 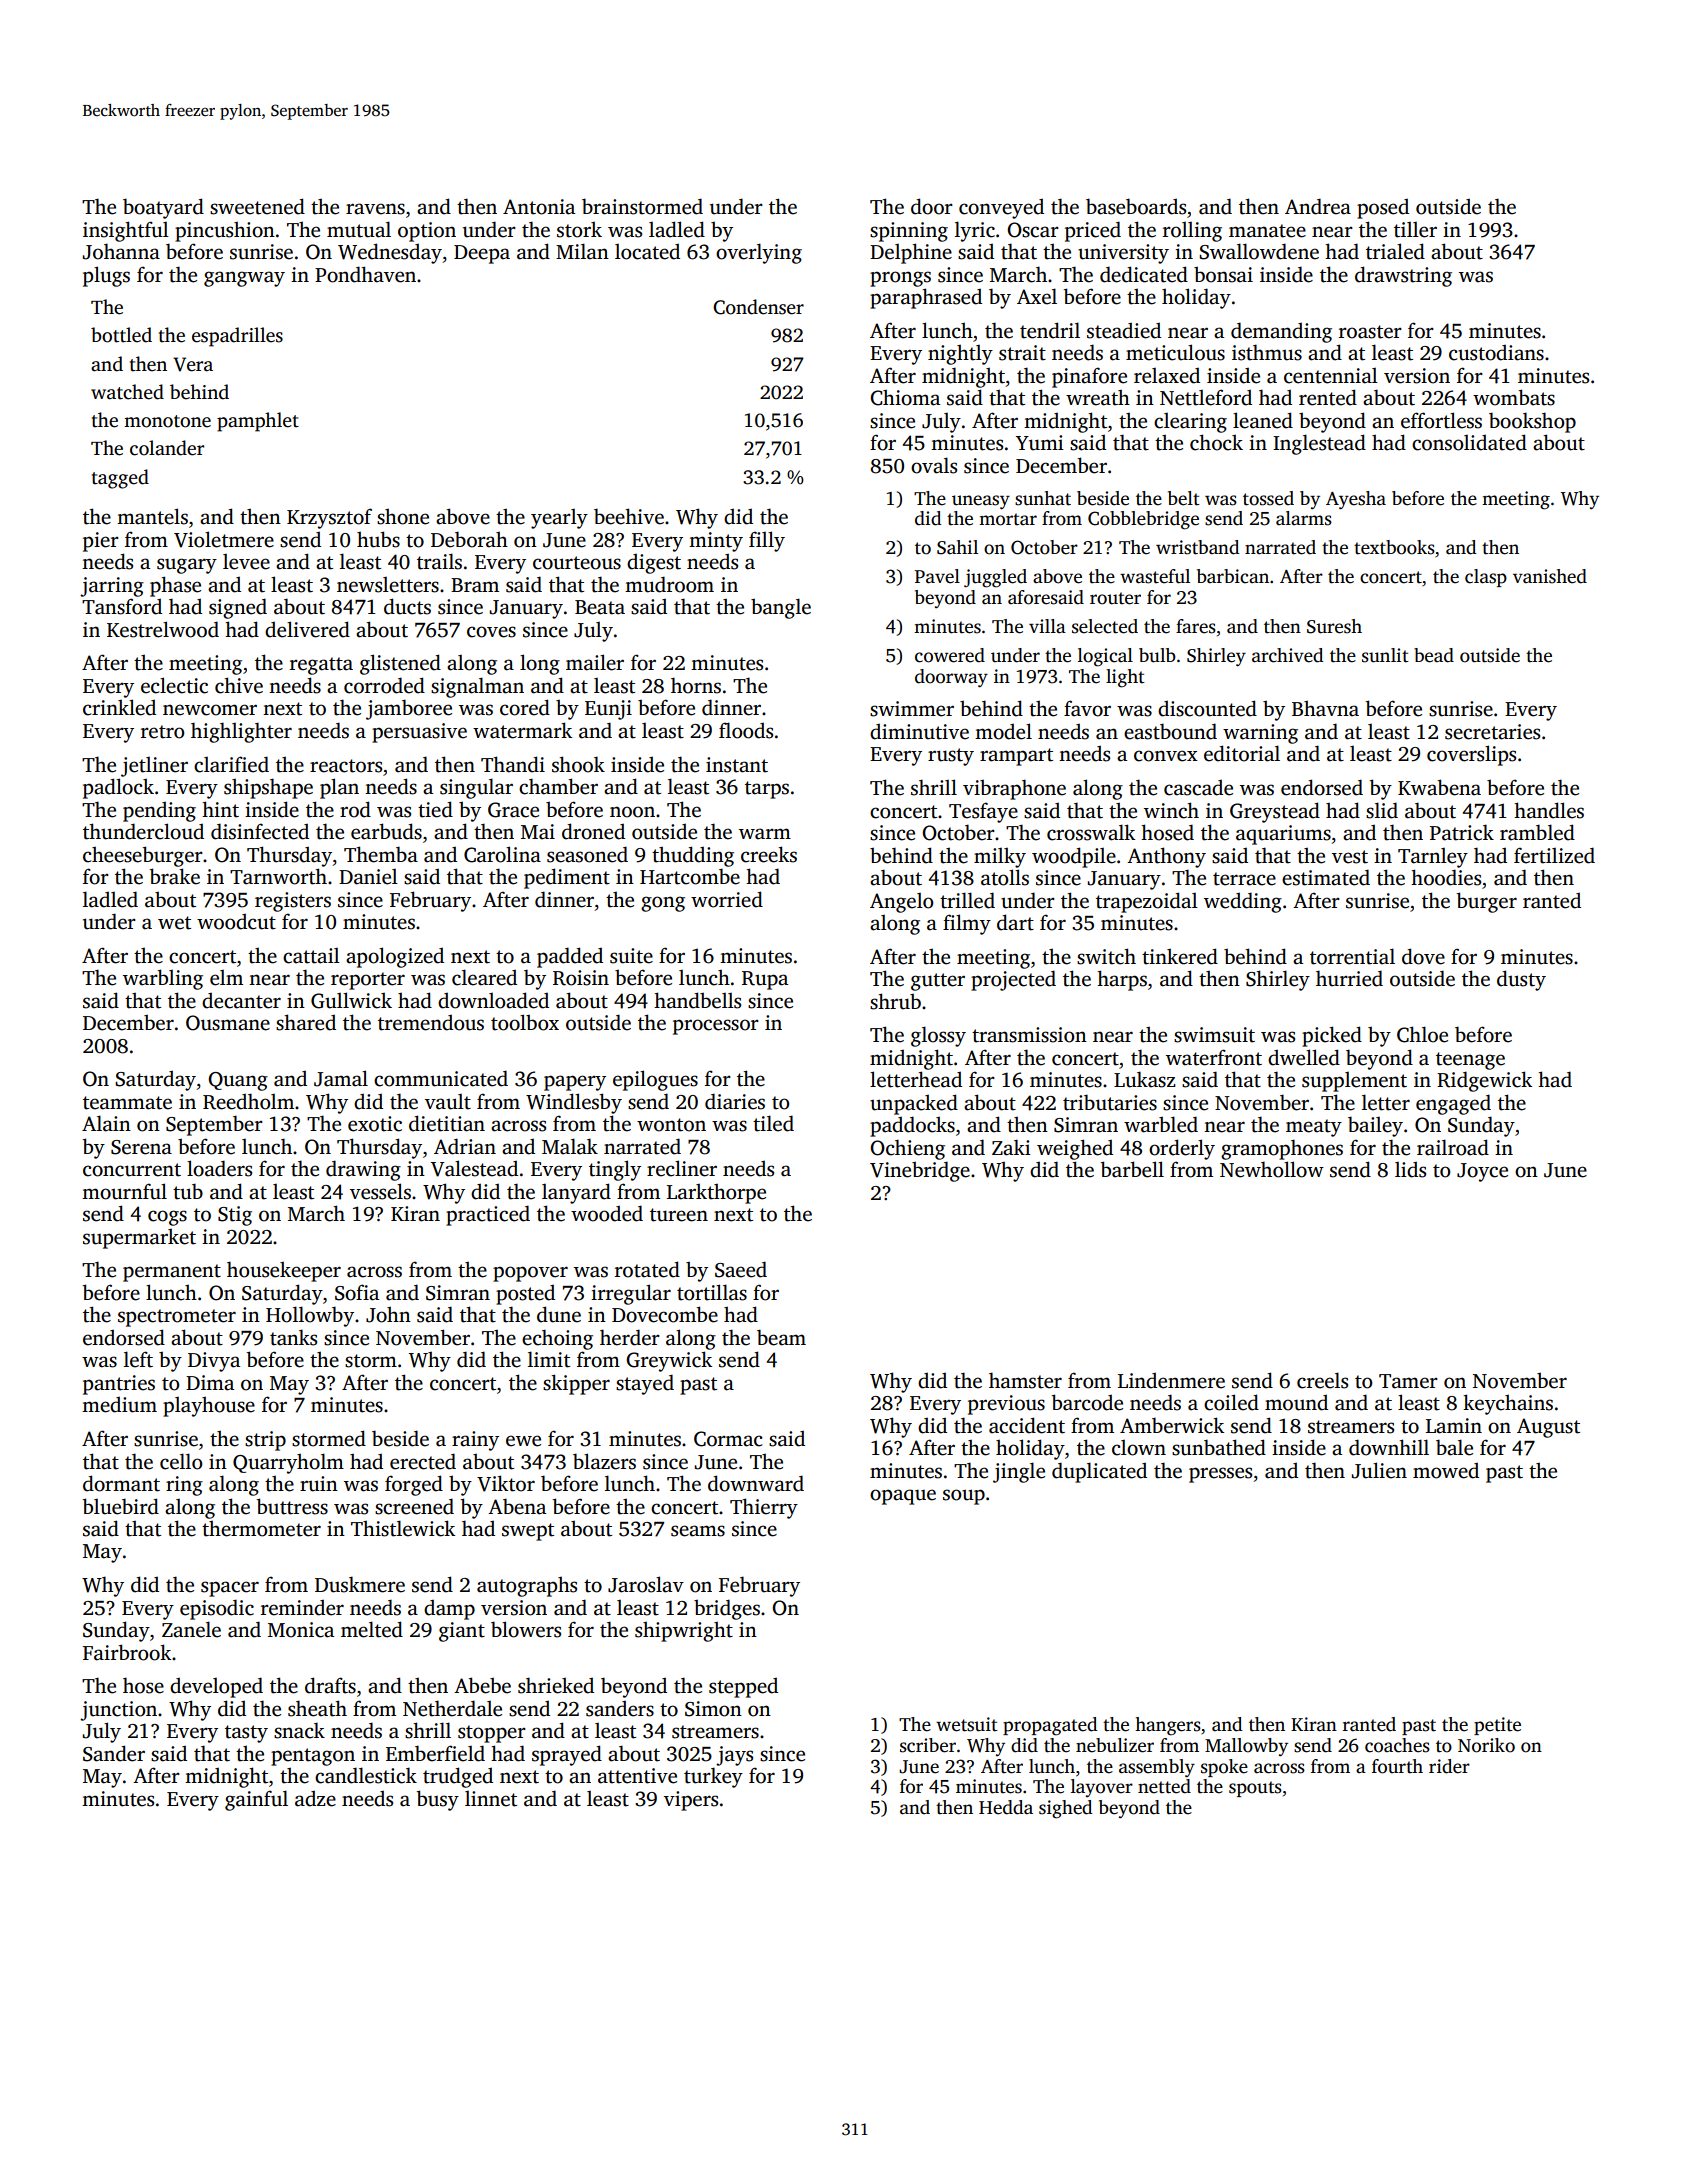 I want to click on pinafore, so click(x=1089, y=377).
